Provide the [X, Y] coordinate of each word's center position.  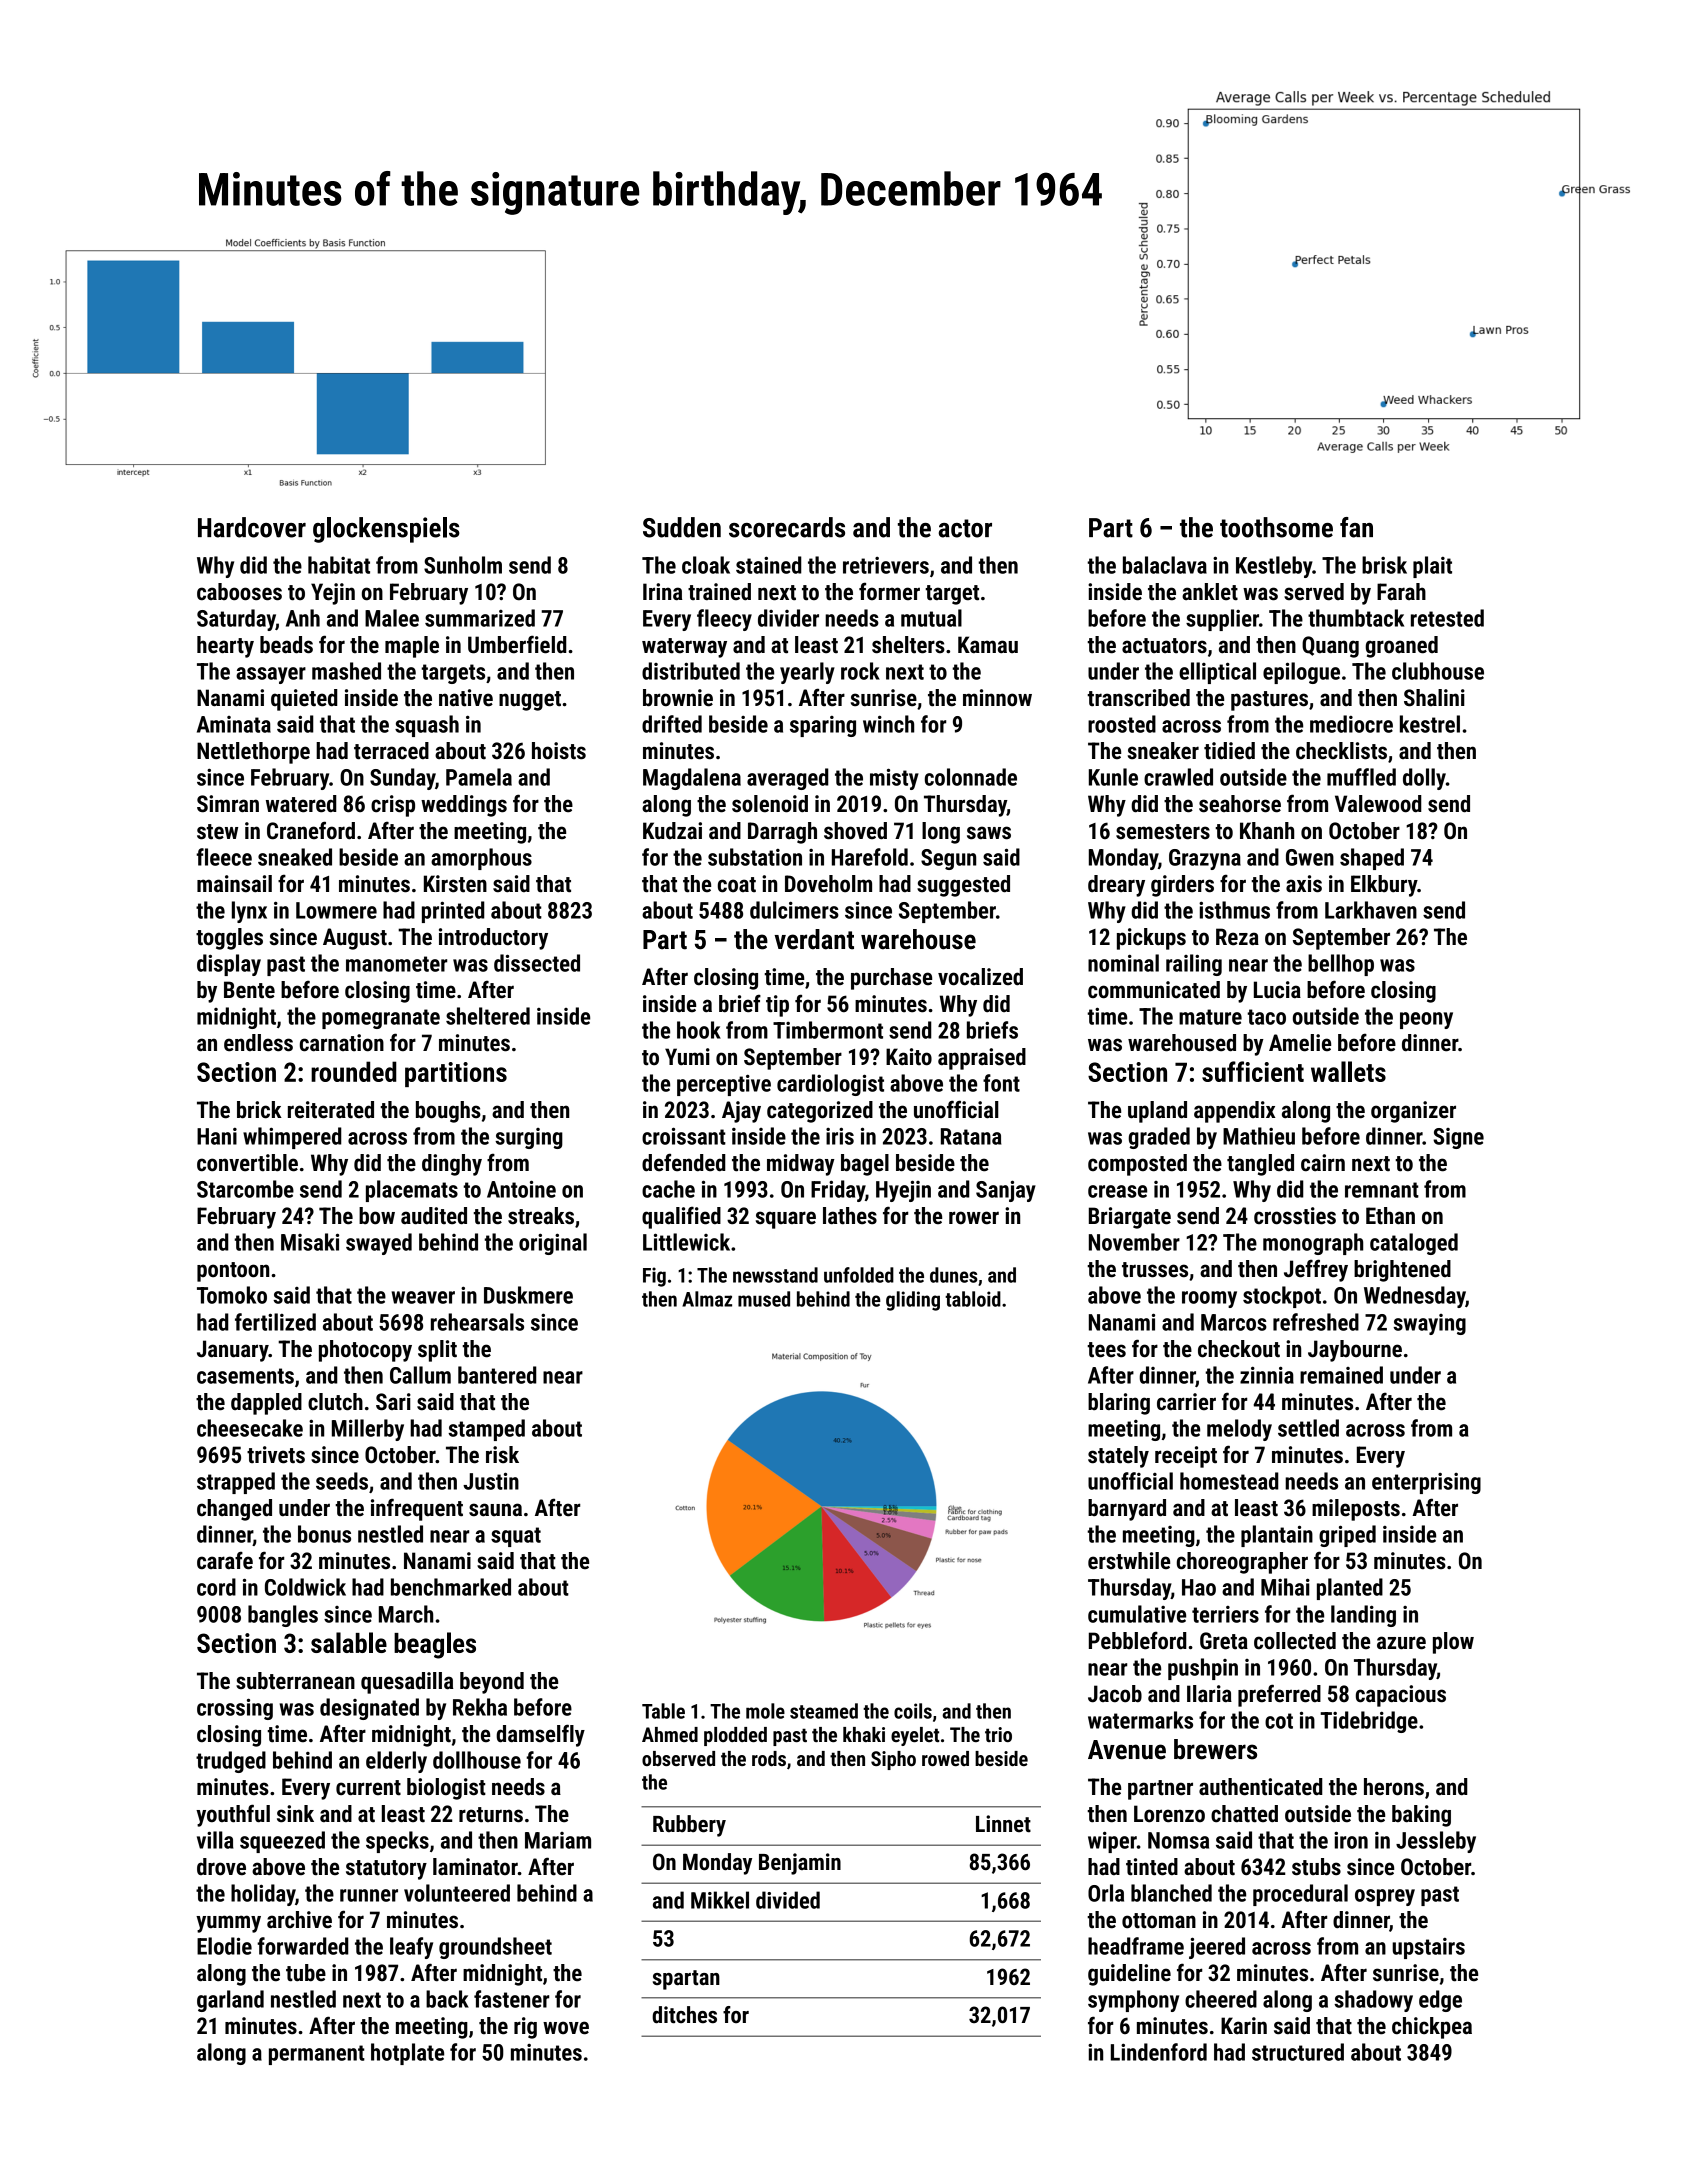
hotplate [407, 2054]
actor [965, 528]
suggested [963, 886]
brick [259, 1110]
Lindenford [1159, 2052]
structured [1298, 2052]
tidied [1229, 751]
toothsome [1276, 527]
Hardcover [252, 527]
